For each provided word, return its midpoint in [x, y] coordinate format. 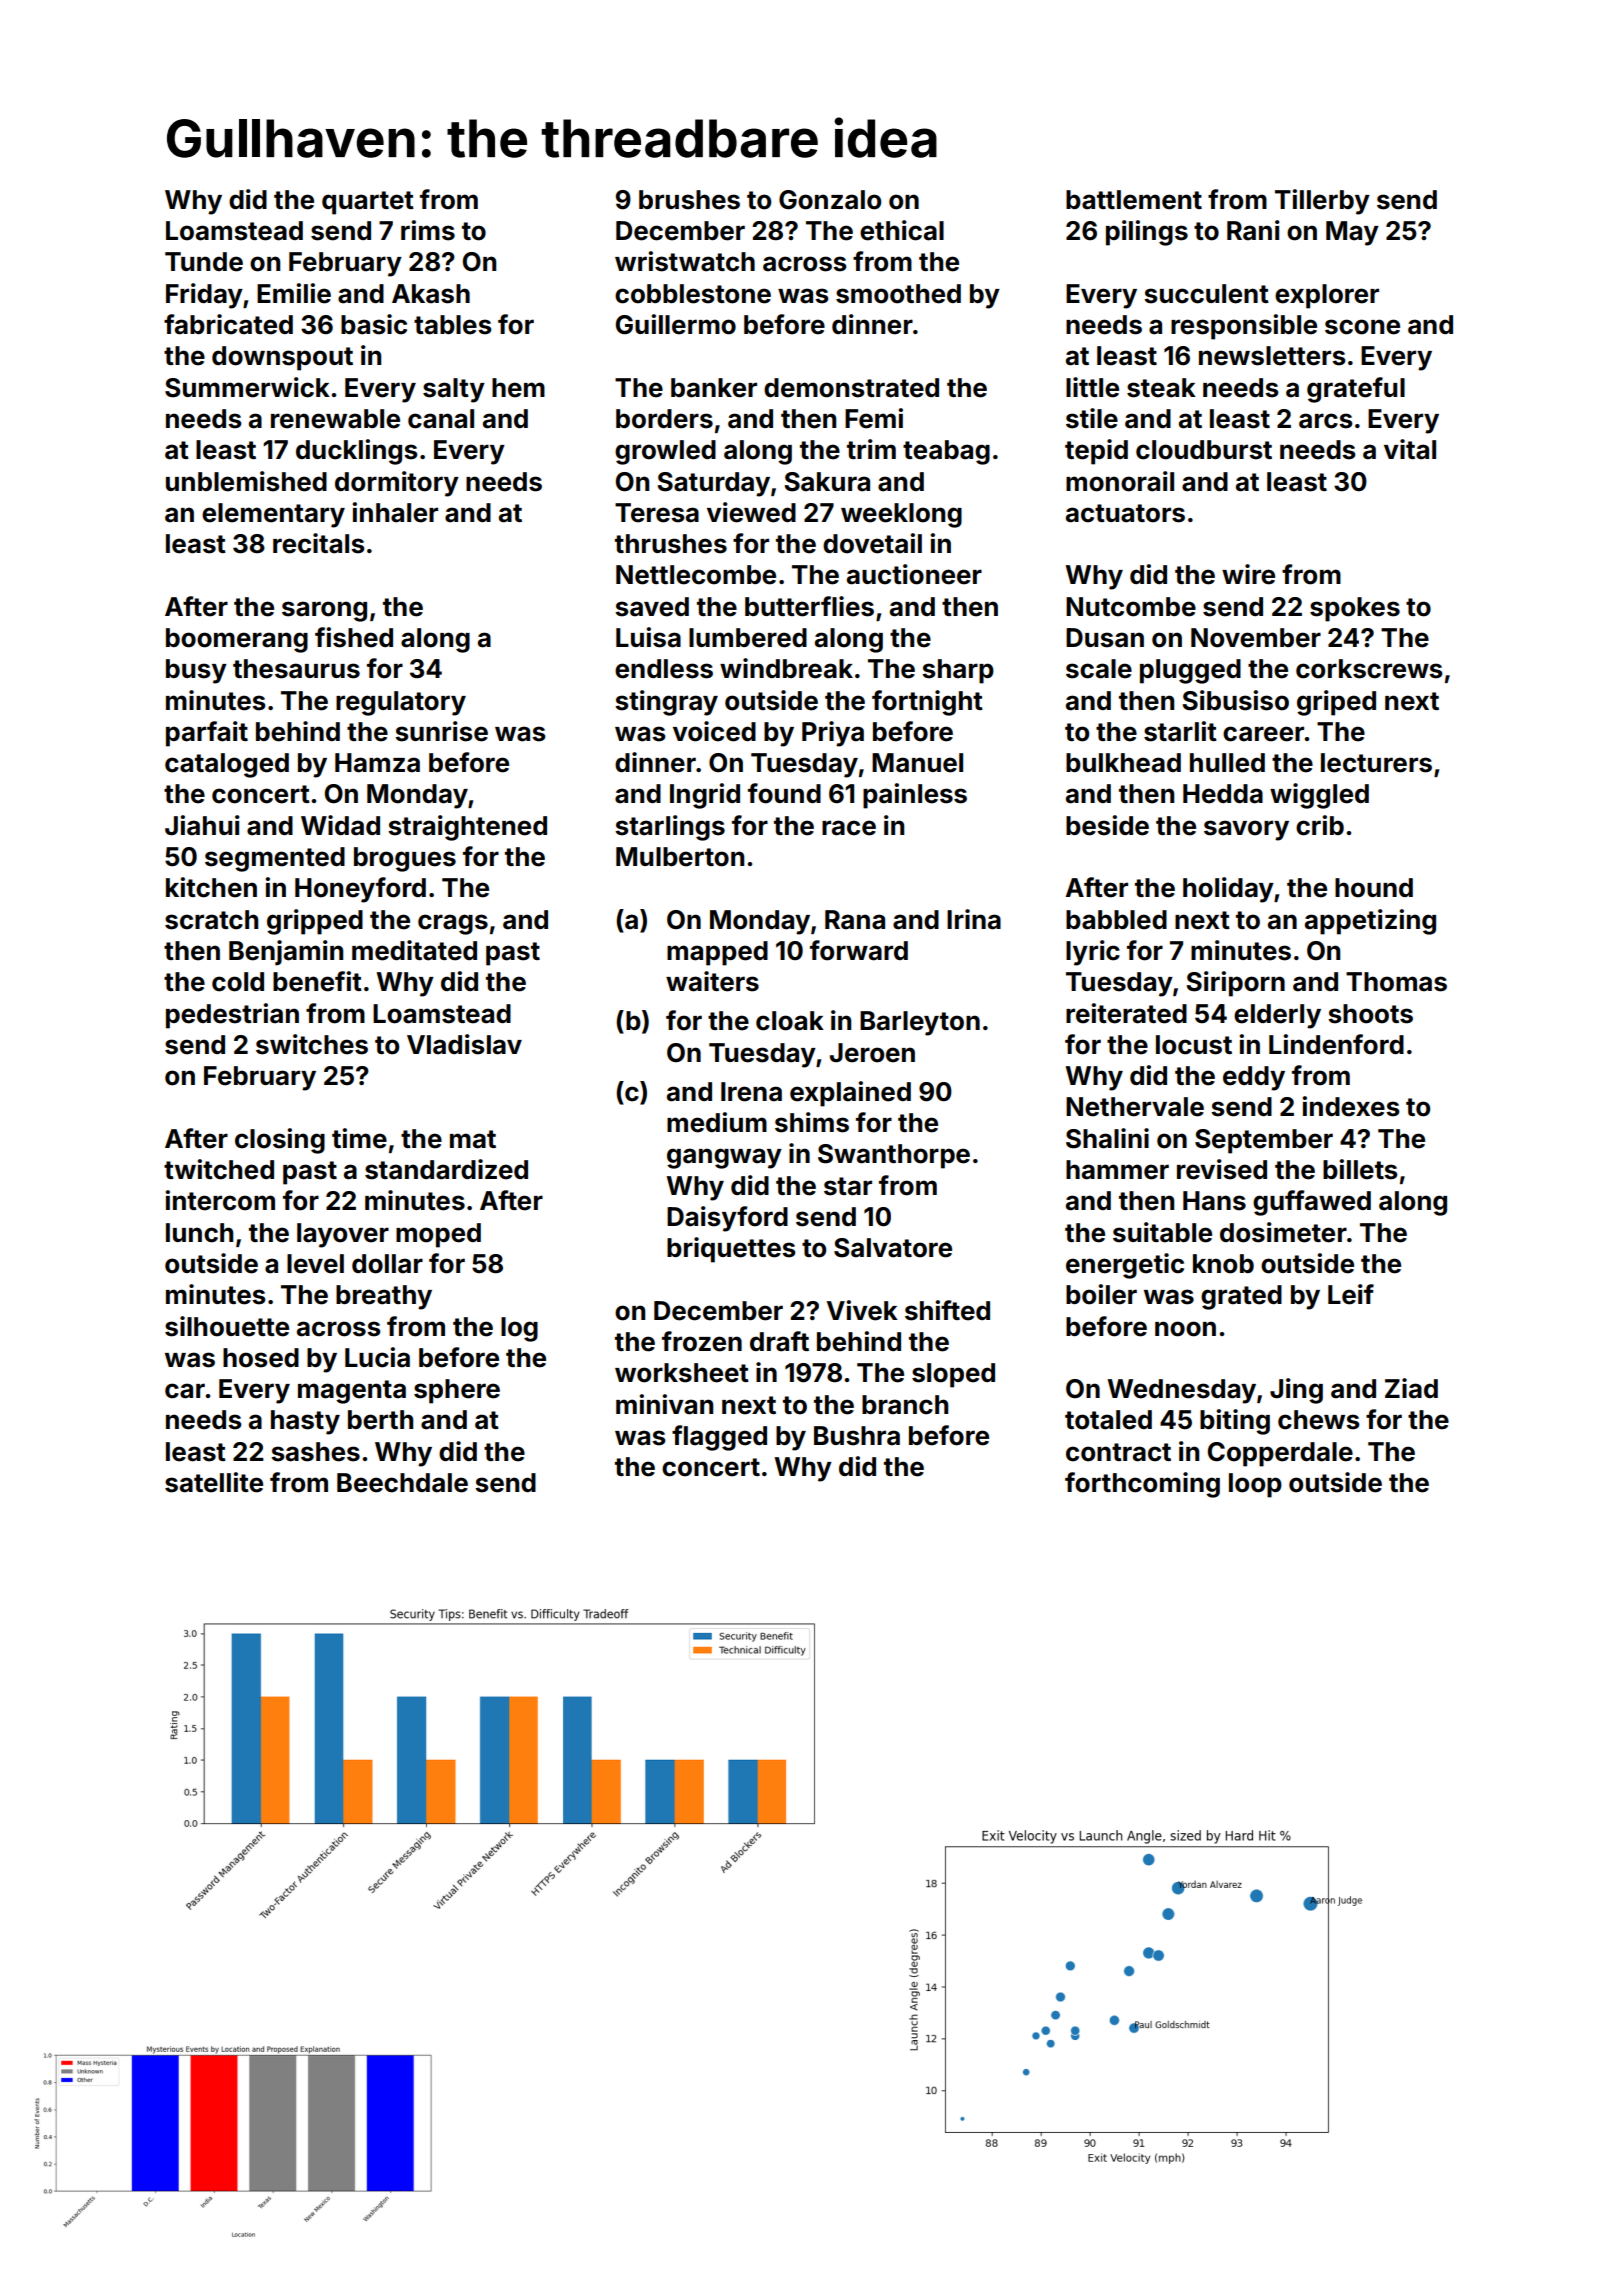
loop [1255, 1485]
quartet [368, 203]
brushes [689, 200]
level [315, 1264]
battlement [1134, 200]
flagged [719, 1438]
